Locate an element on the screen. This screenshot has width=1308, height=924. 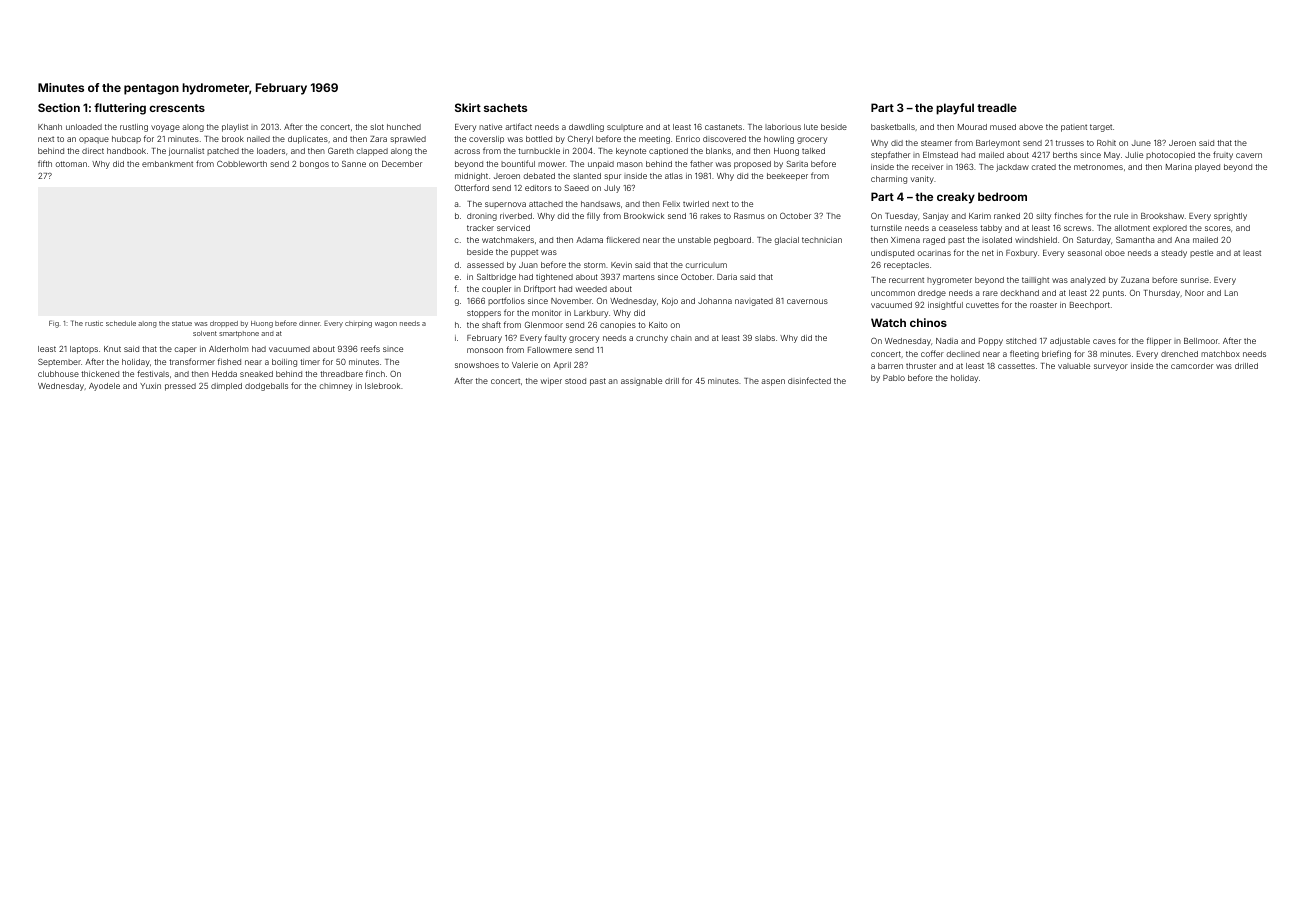
berths is located at coordinates (1065, 155).
